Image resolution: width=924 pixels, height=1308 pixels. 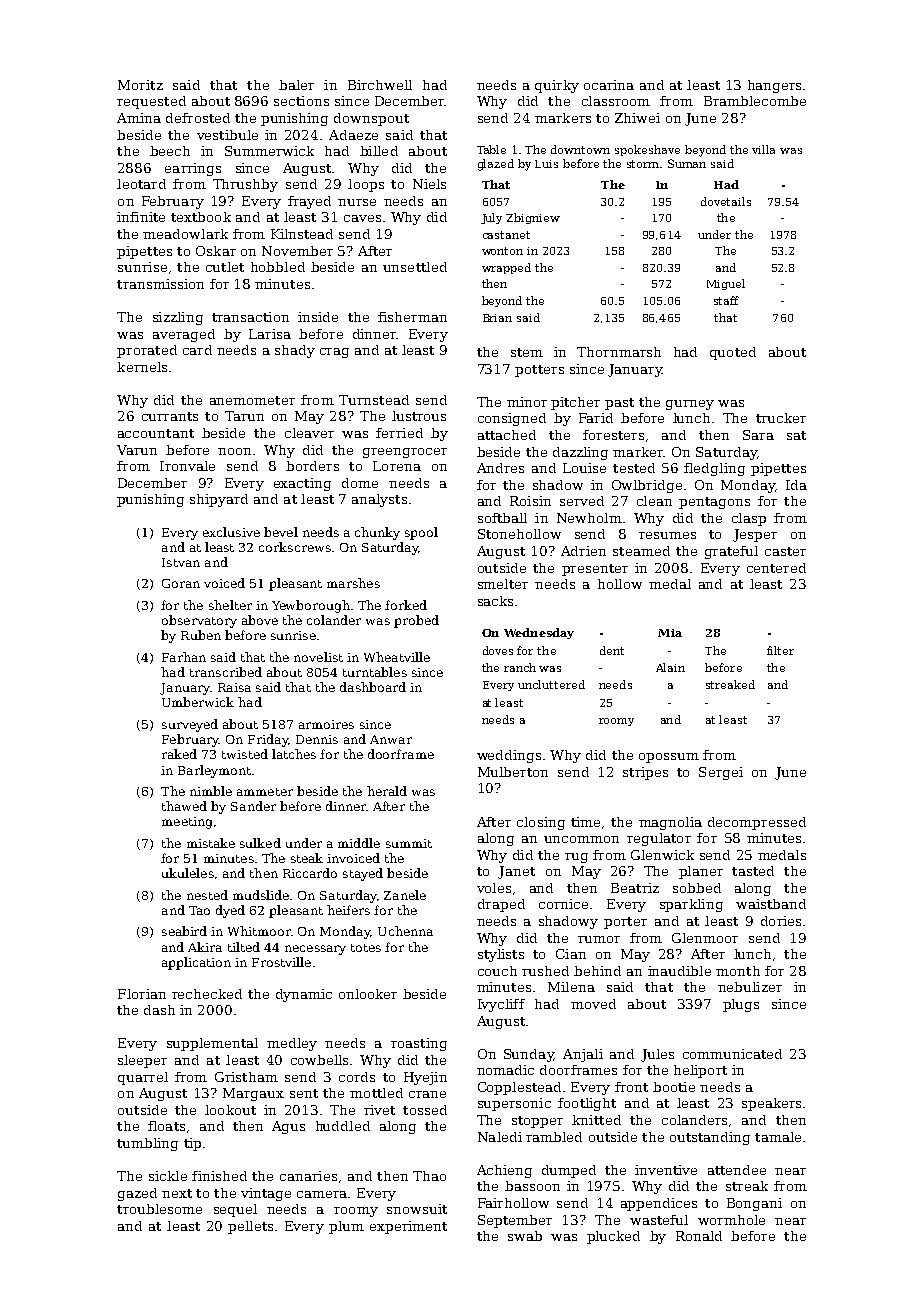 I want to click on villa, so click(x=763, y=149).
